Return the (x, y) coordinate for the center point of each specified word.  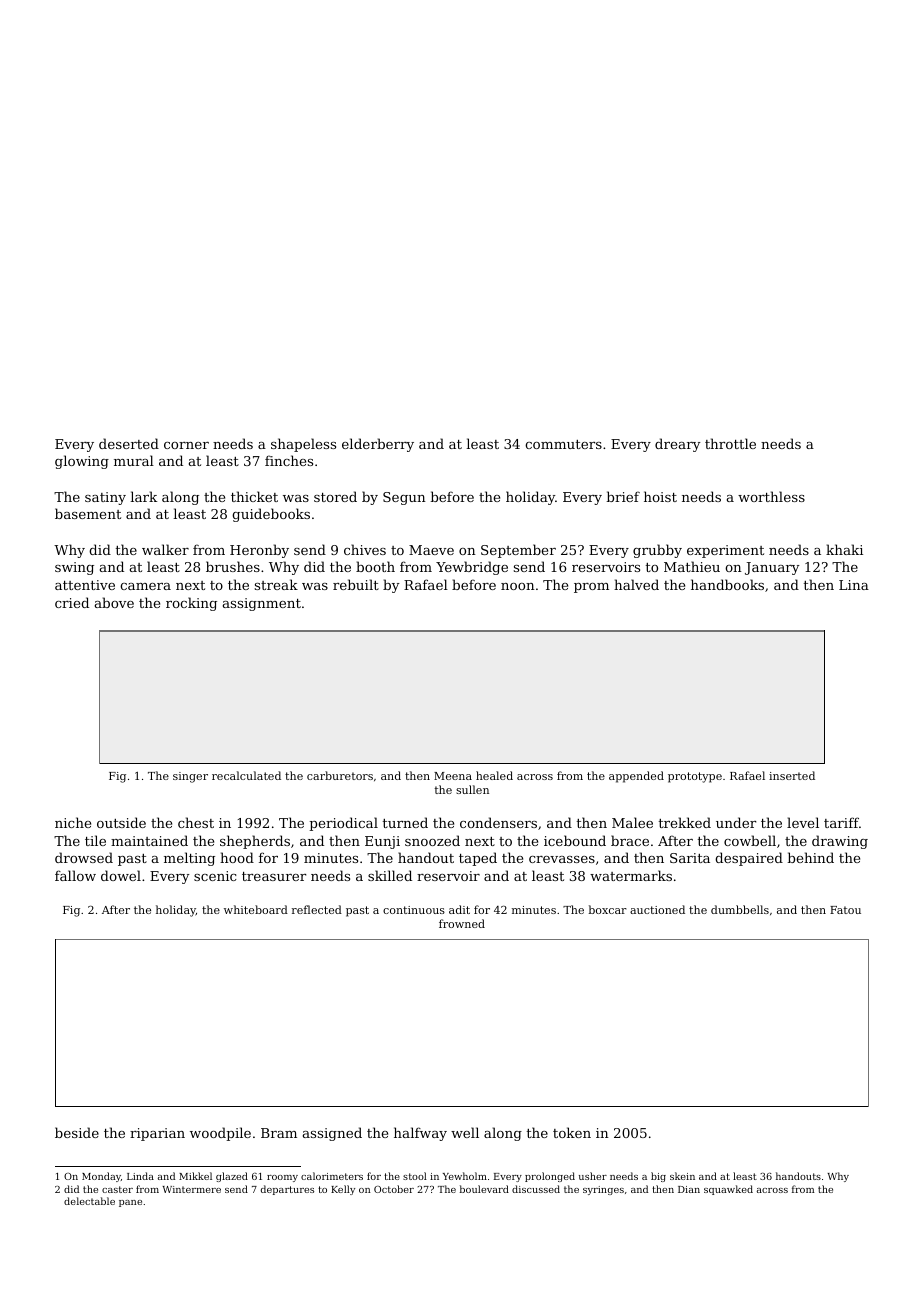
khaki (844, 549)
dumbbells (740, 909)
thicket (254, 496)
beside (77, 1132)
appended (636, 777)
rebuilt (356, 584)
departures (287, 1190)
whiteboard (256, 909)
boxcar (608, 909)
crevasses (562, 859)
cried (72, 602)
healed (494, 775)
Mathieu (692, 566)
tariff (841, 822)
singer (190, 777)
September (518, 551)
